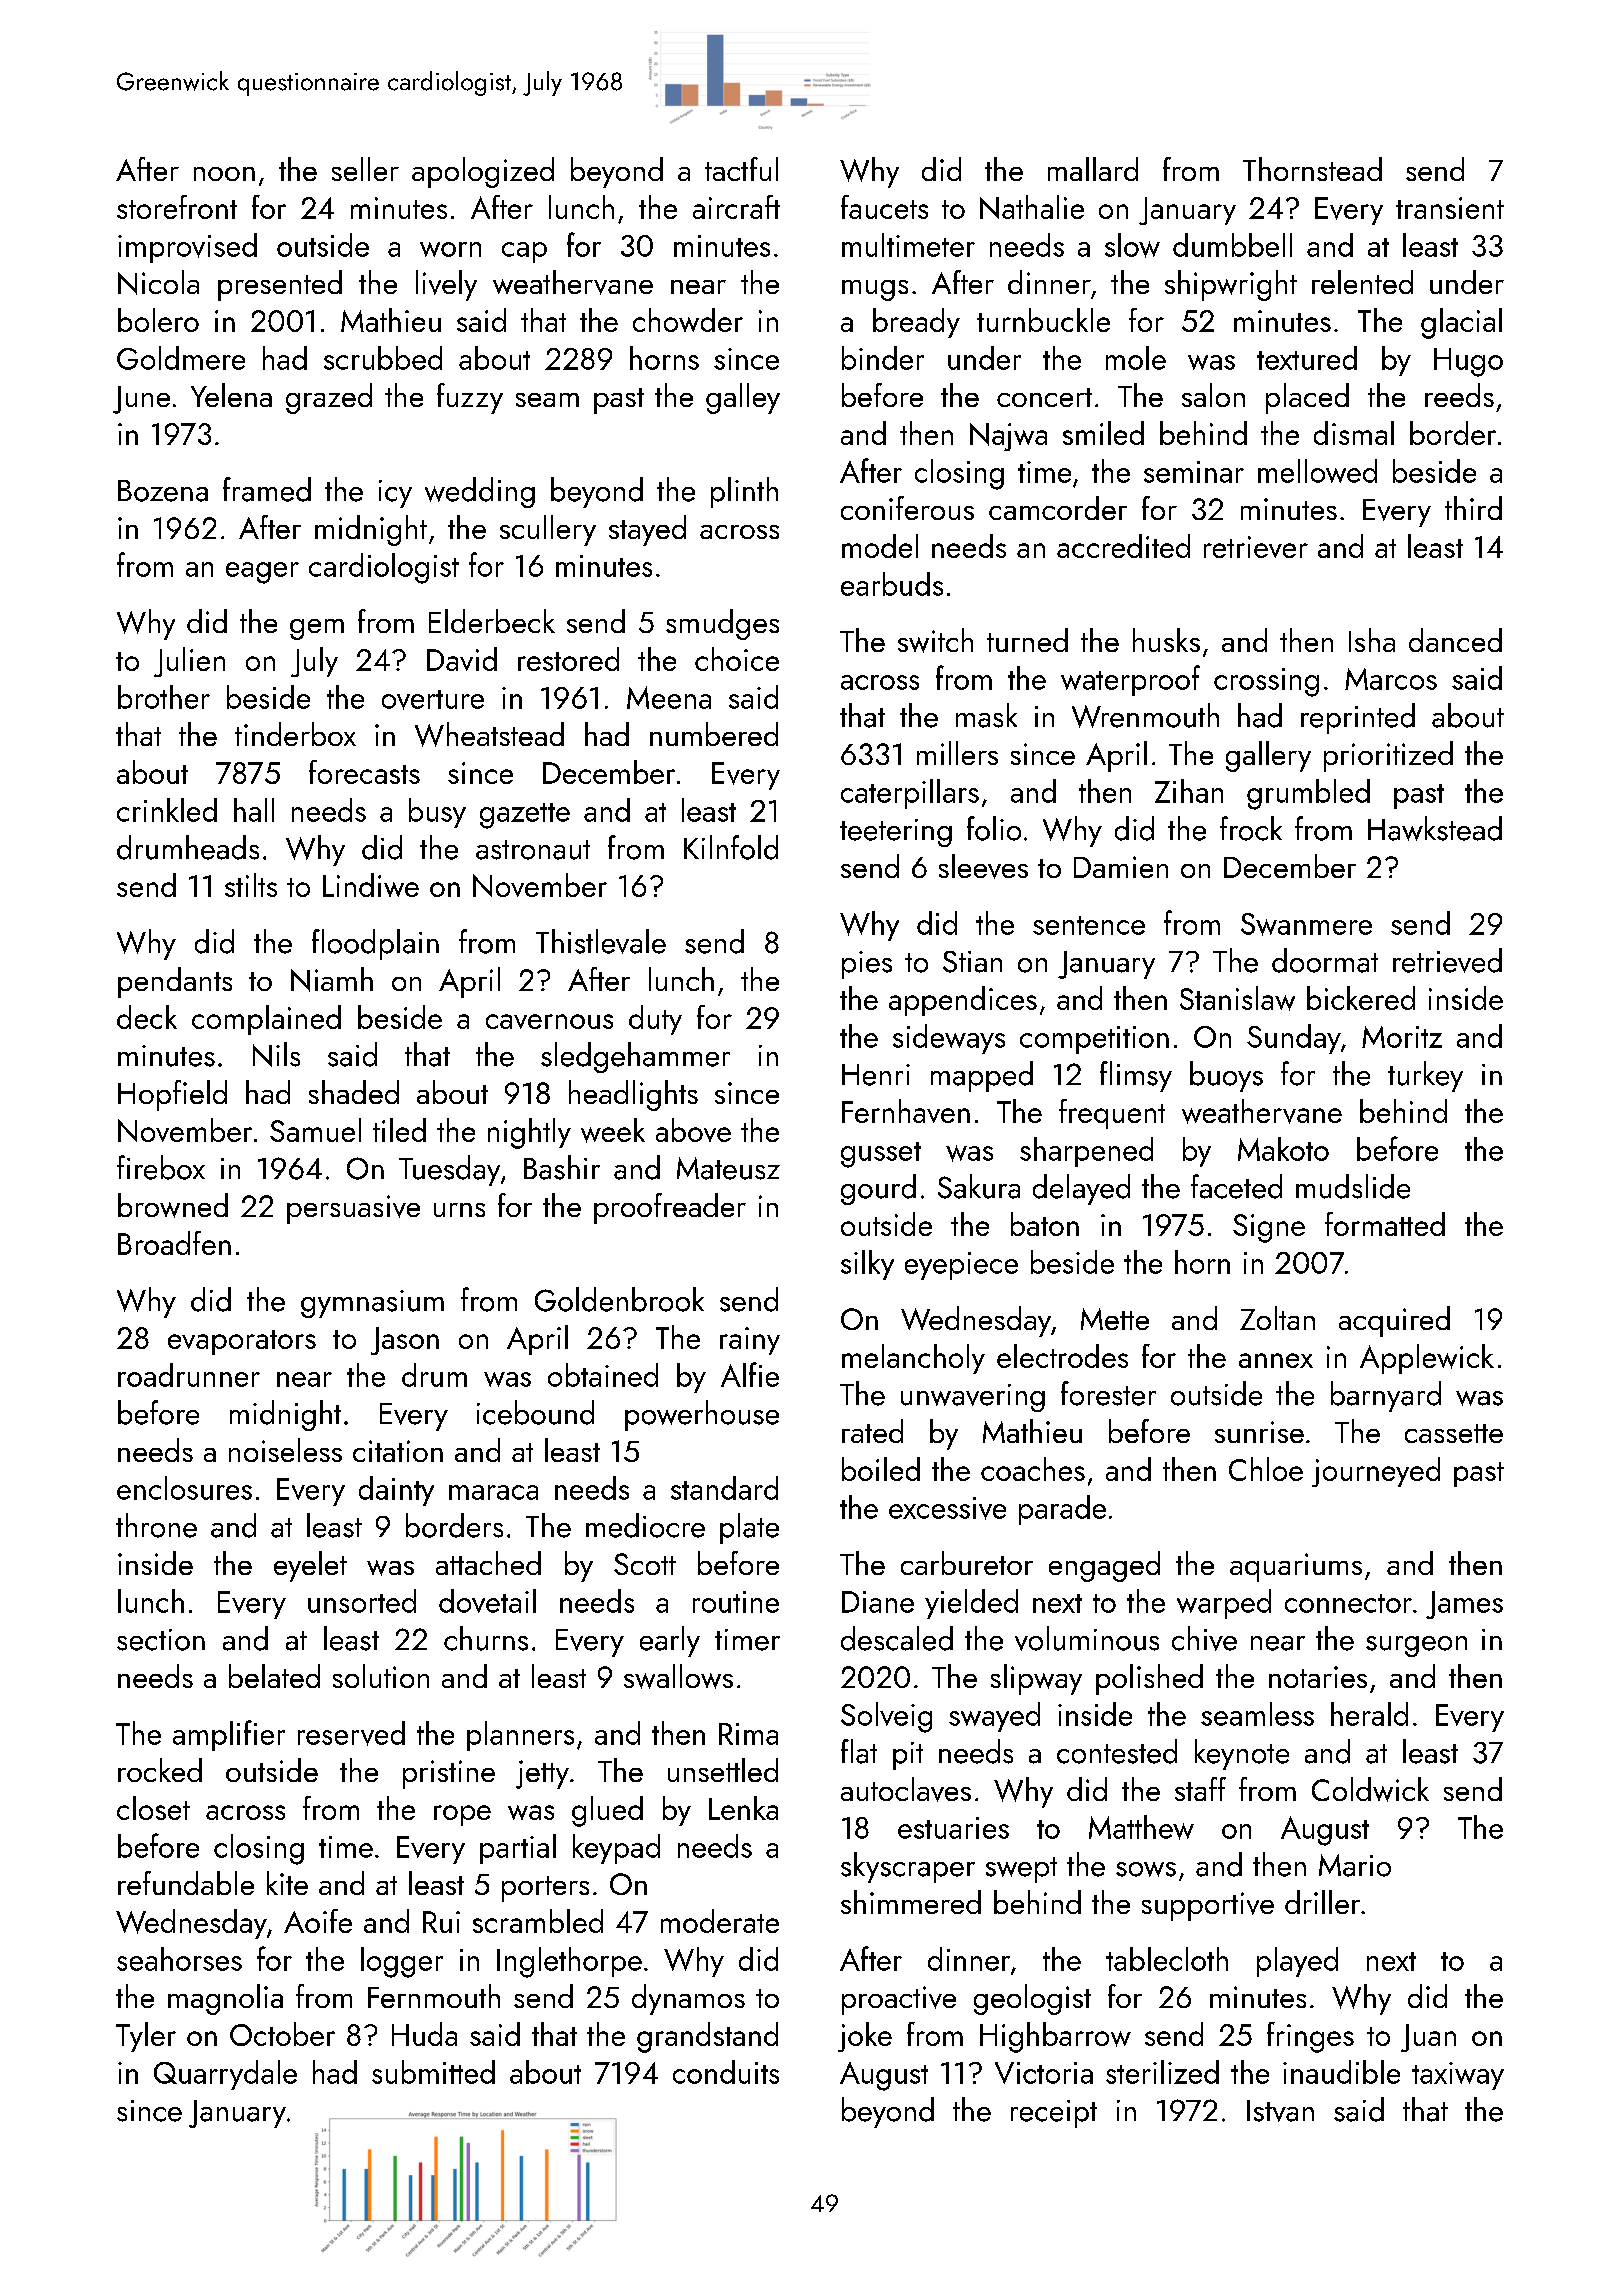  Describe the element at coordinates (189, 662) in the screenshot. I see `Julien` at that location.
